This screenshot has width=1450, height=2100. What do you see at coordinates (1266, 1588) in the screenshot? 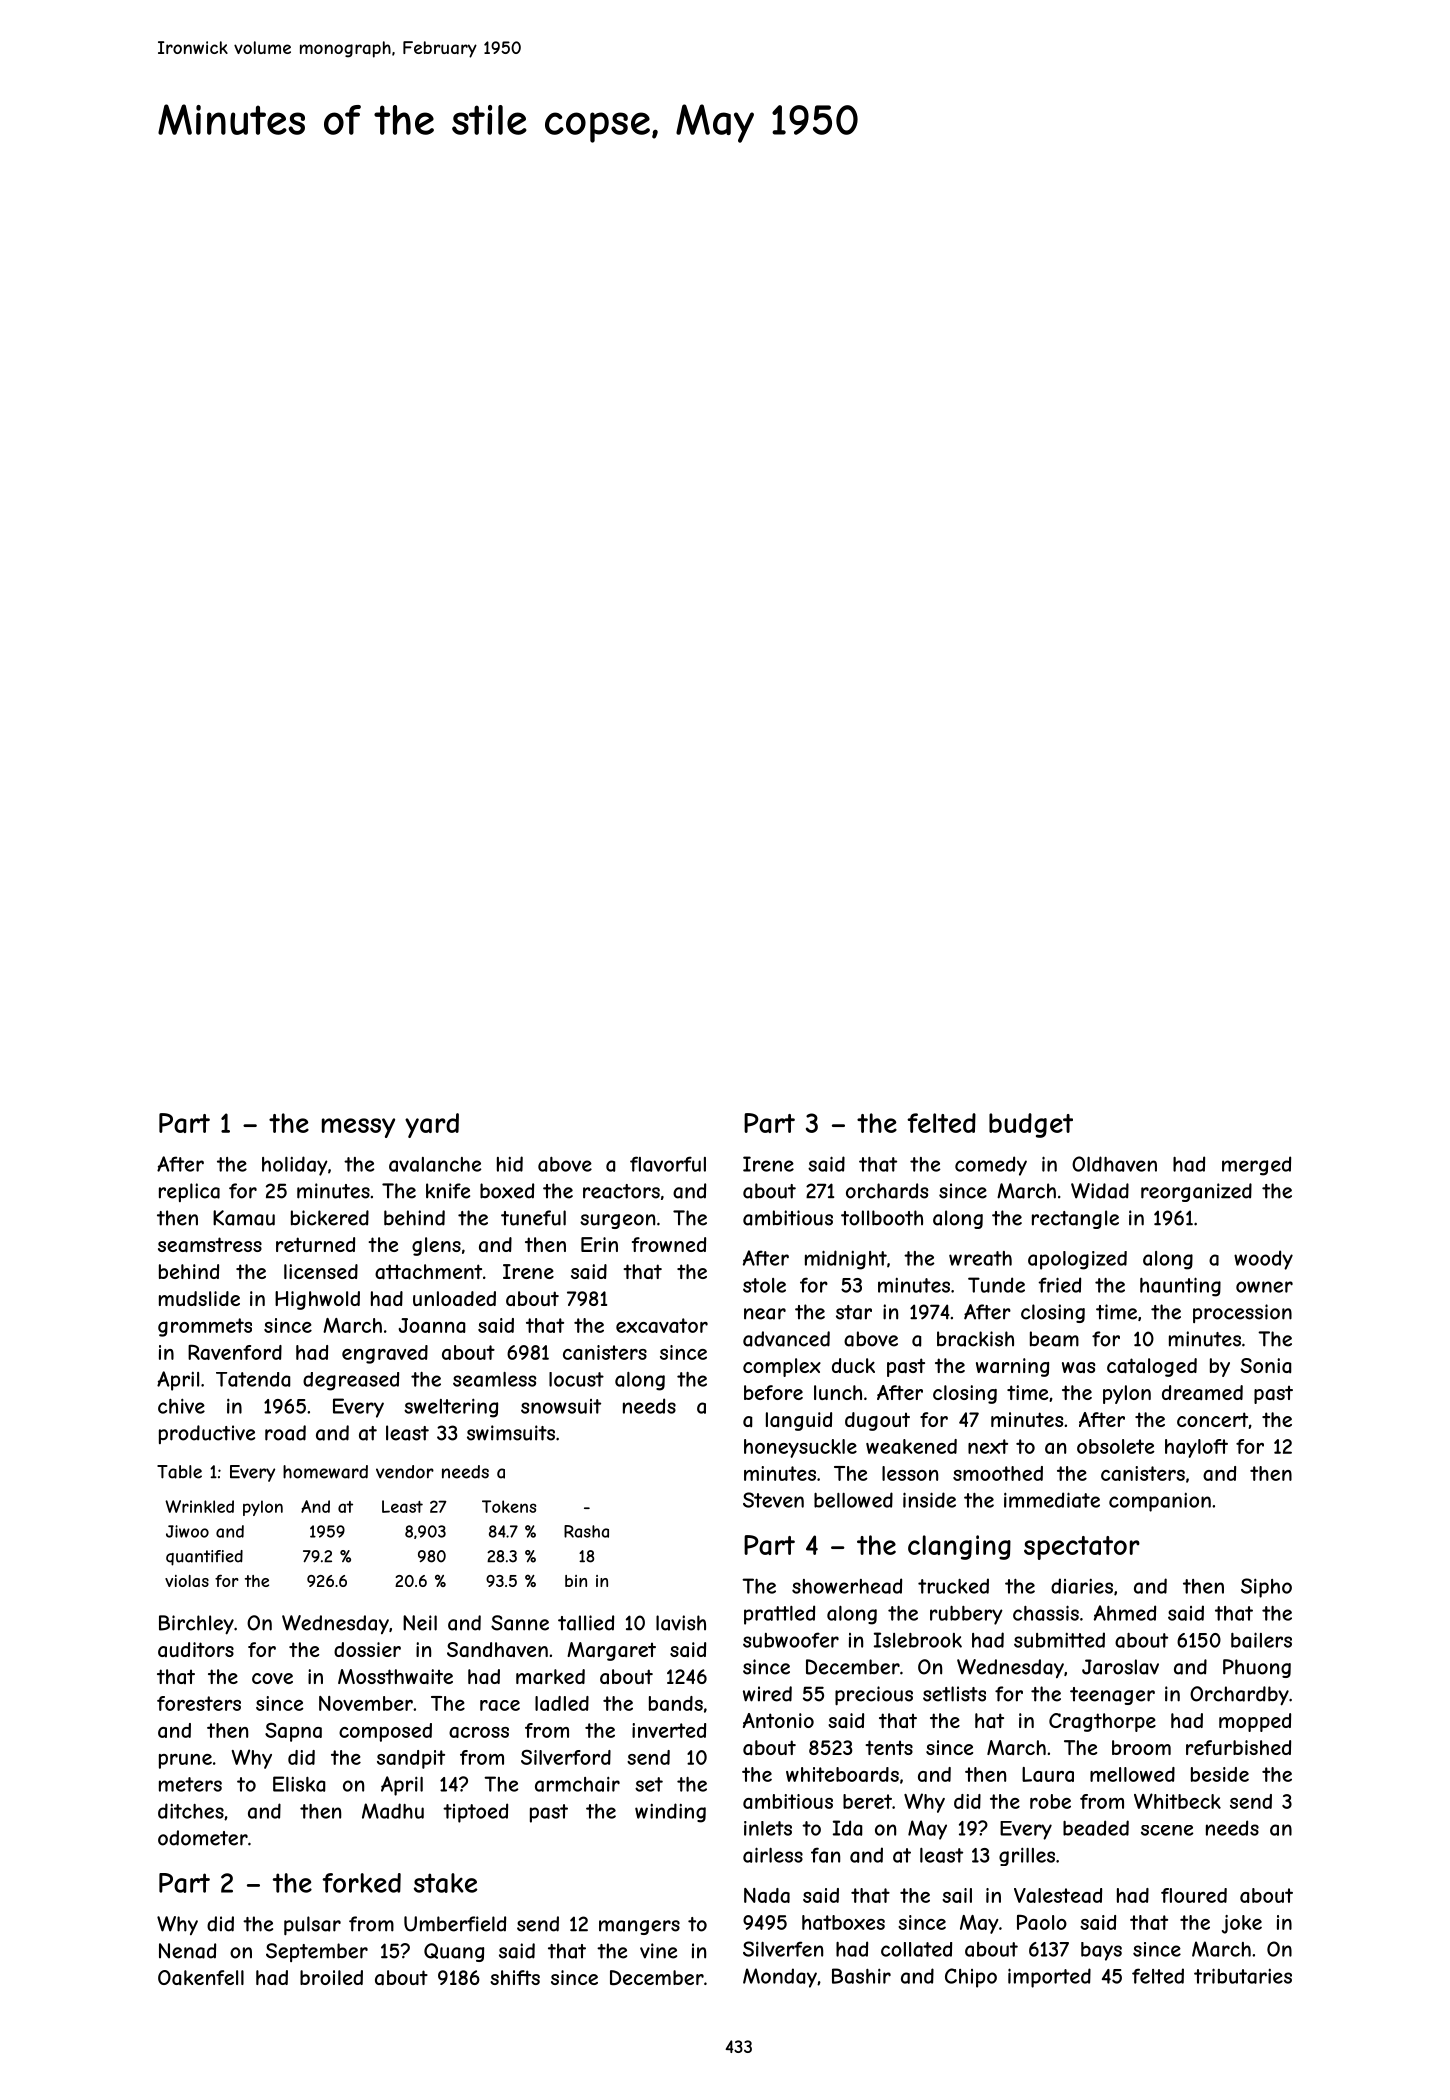
I see `Sipho` at bounding box center [1266, 1588].
